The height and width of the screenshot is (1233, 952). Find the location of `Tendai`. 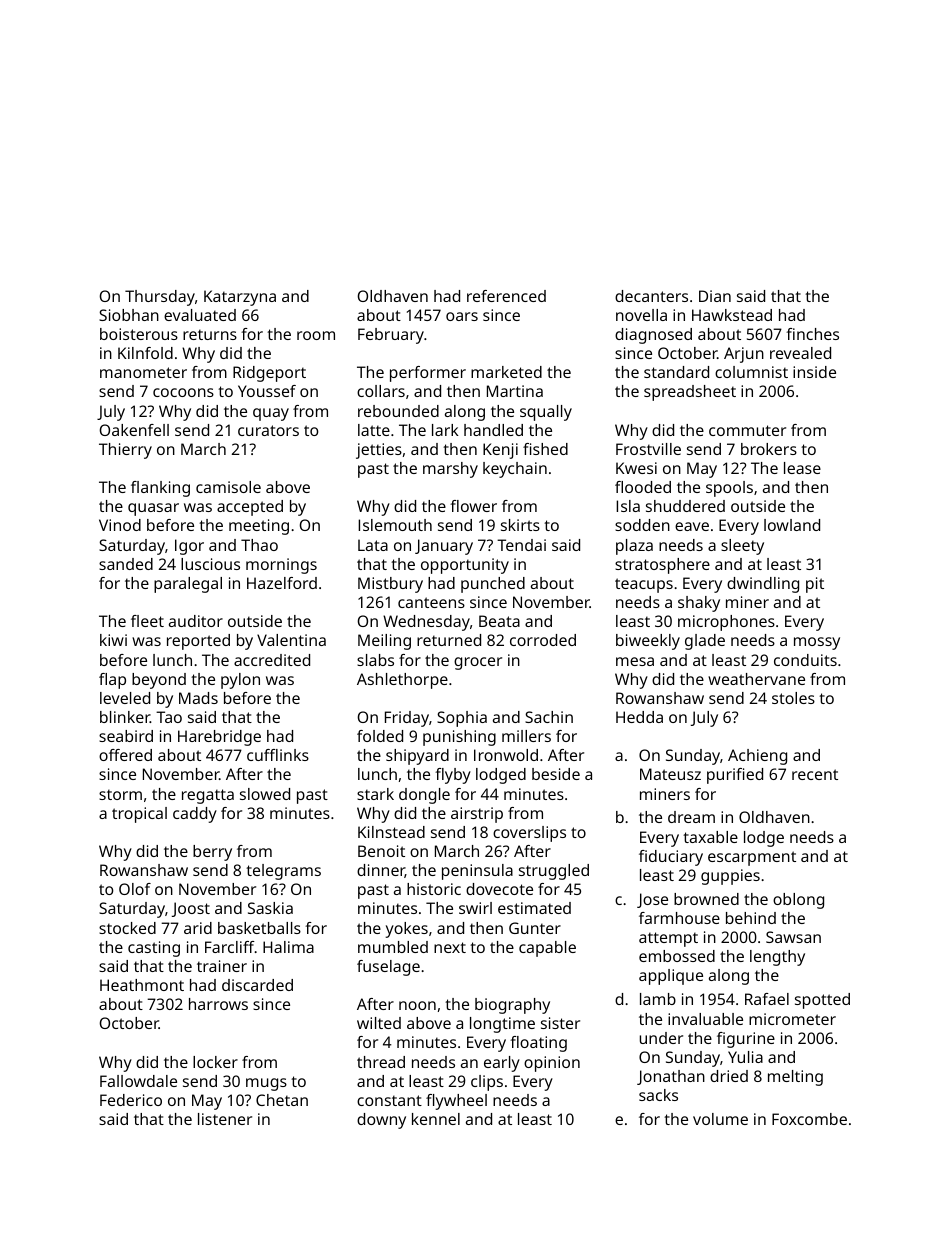

Tendai is located at coordinates (521, 545).
